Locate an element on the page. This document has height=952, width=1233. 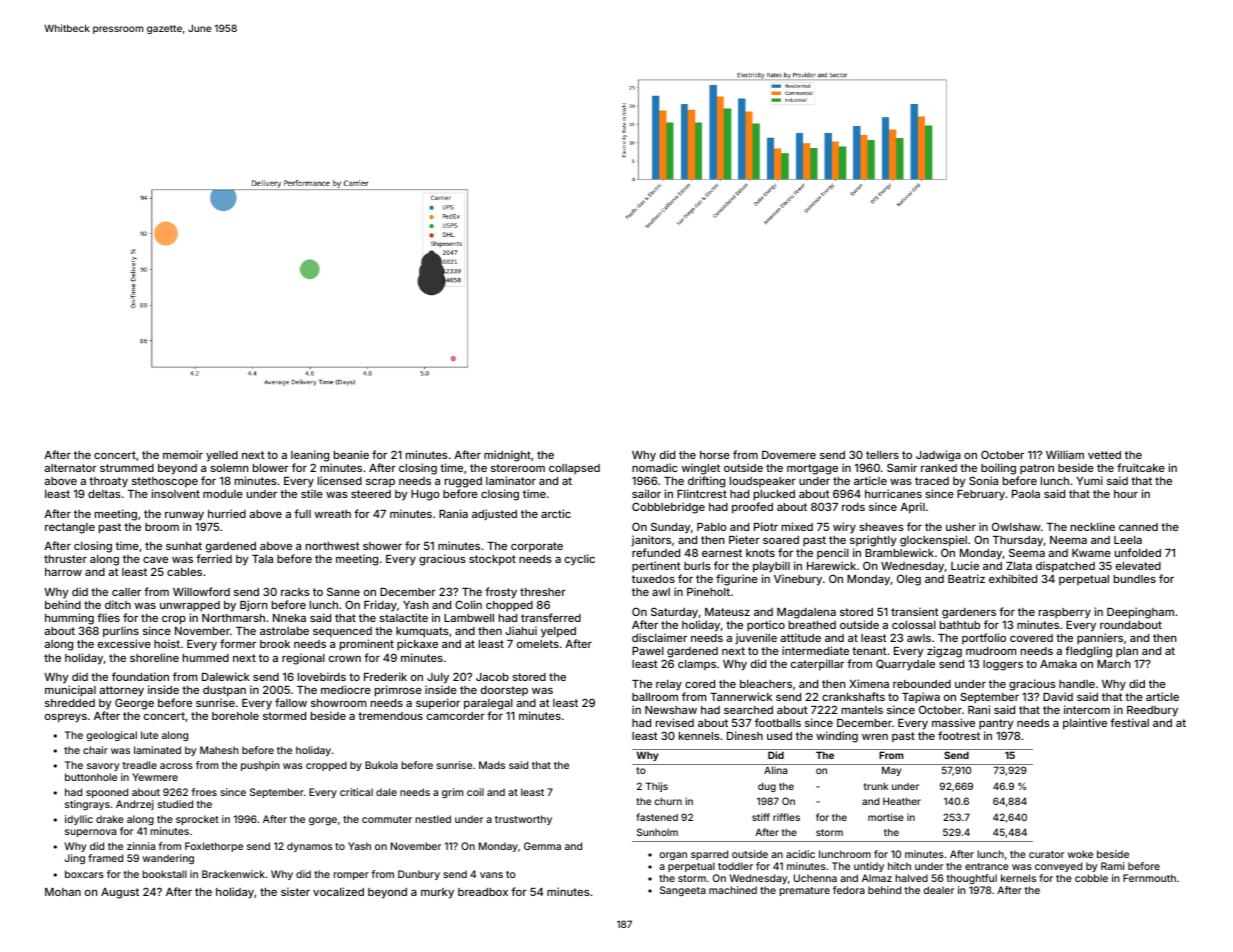
footballs is located at coordinates (778, 722).
